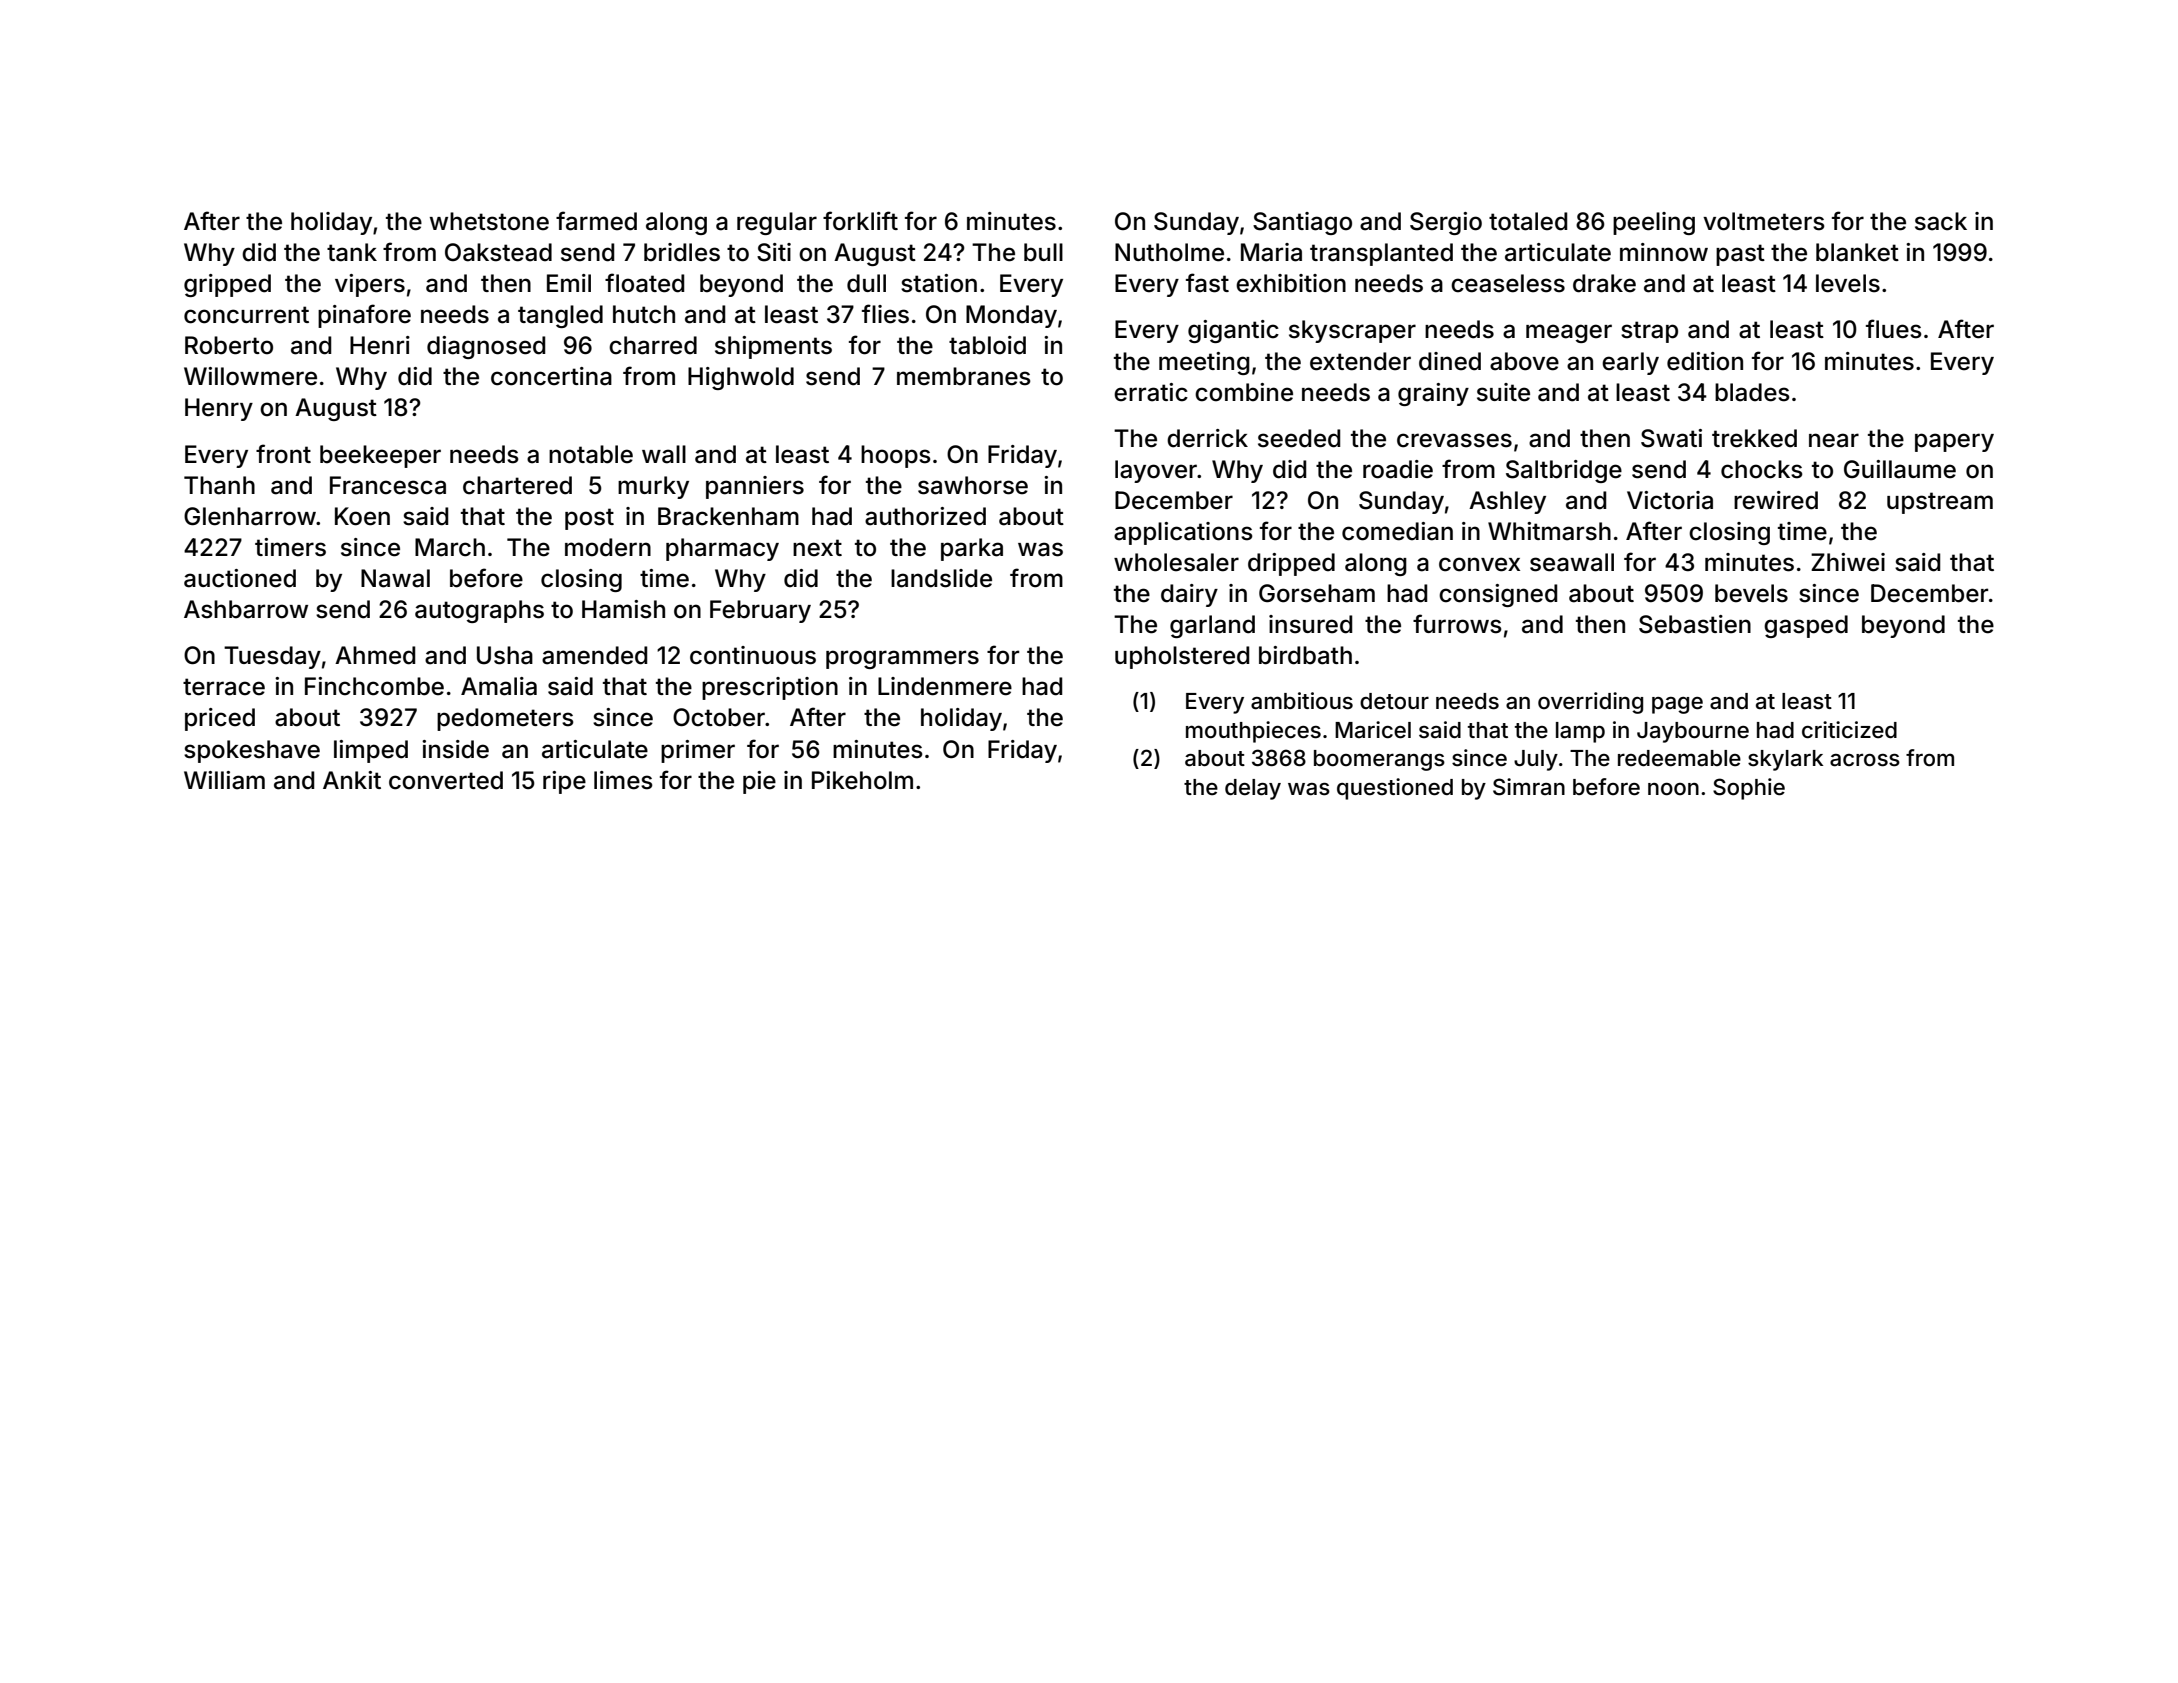  What do you see at coordinates (623, 780) in the screenshot?
I see `limes` at bounding box center [623, 780].
